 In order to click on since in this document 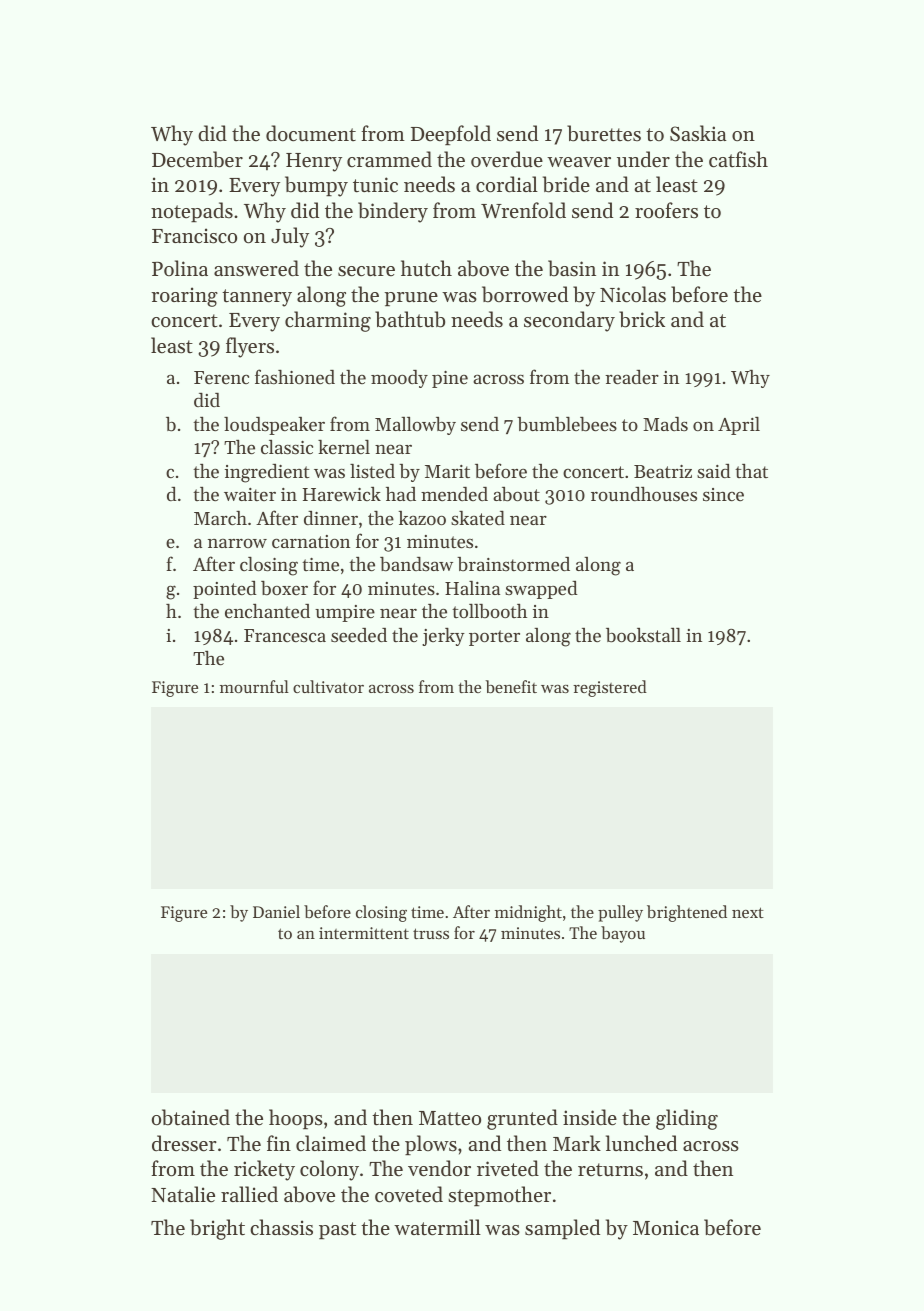, I will do `click(723, 494)`.
